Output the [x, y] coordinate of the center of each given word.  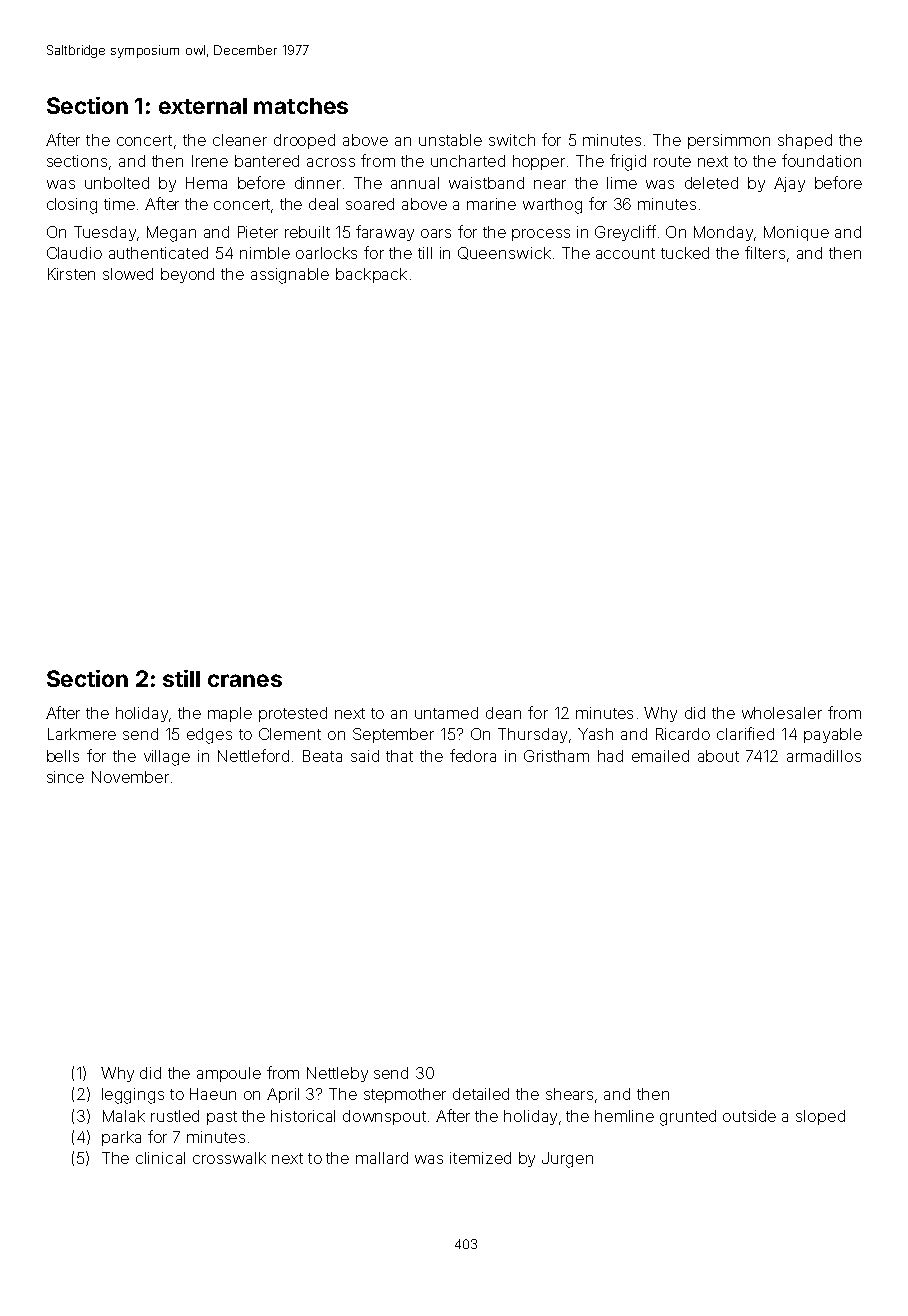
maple [230, 714]
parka [121, 1138]
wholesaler [782, 713]
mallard [382, 1158]
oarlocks [326, 253]
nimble [265, 253]
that [399, 756]
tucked [685, 253]
